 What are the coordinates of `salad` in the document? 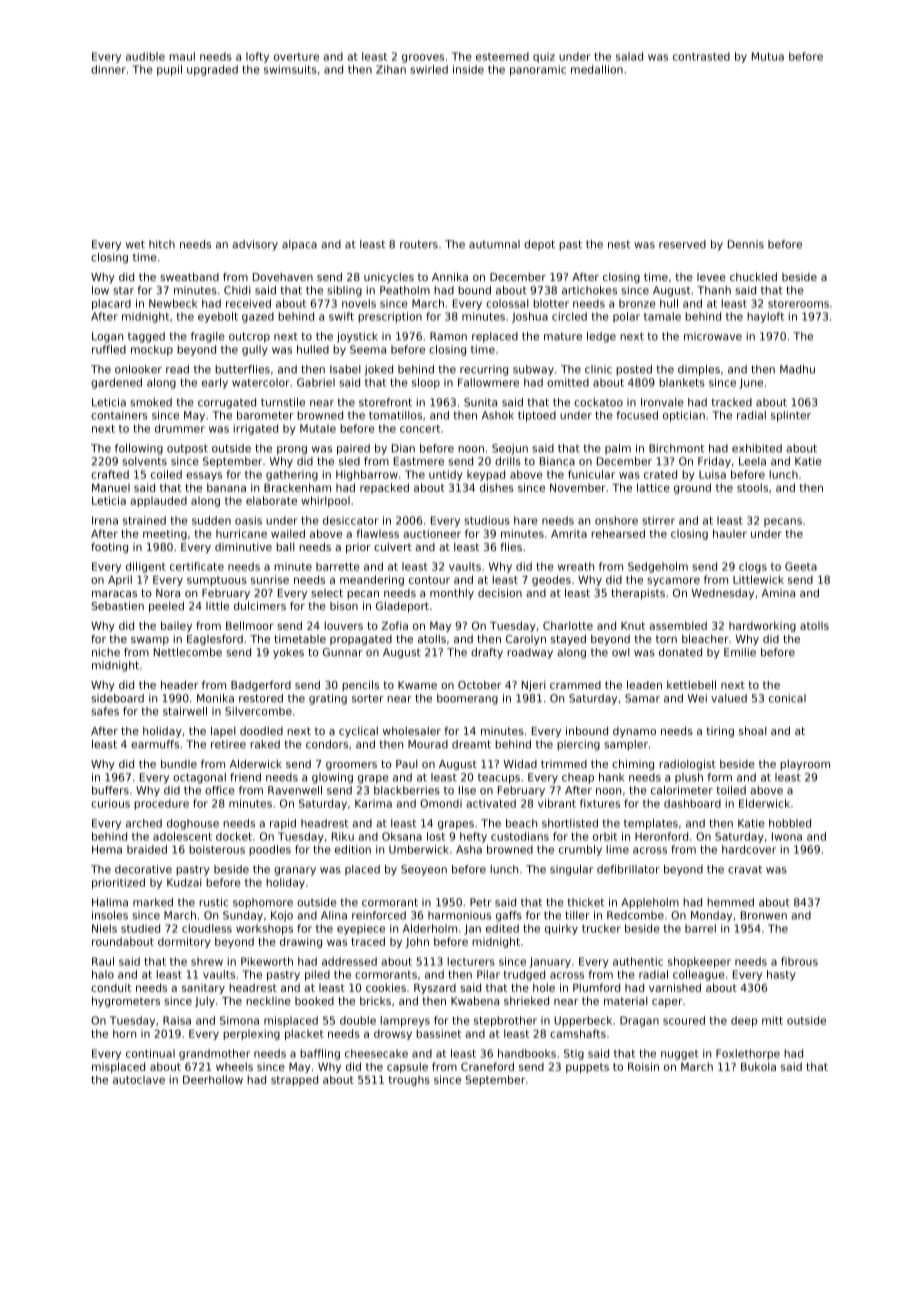 It's located at (629, 56).
